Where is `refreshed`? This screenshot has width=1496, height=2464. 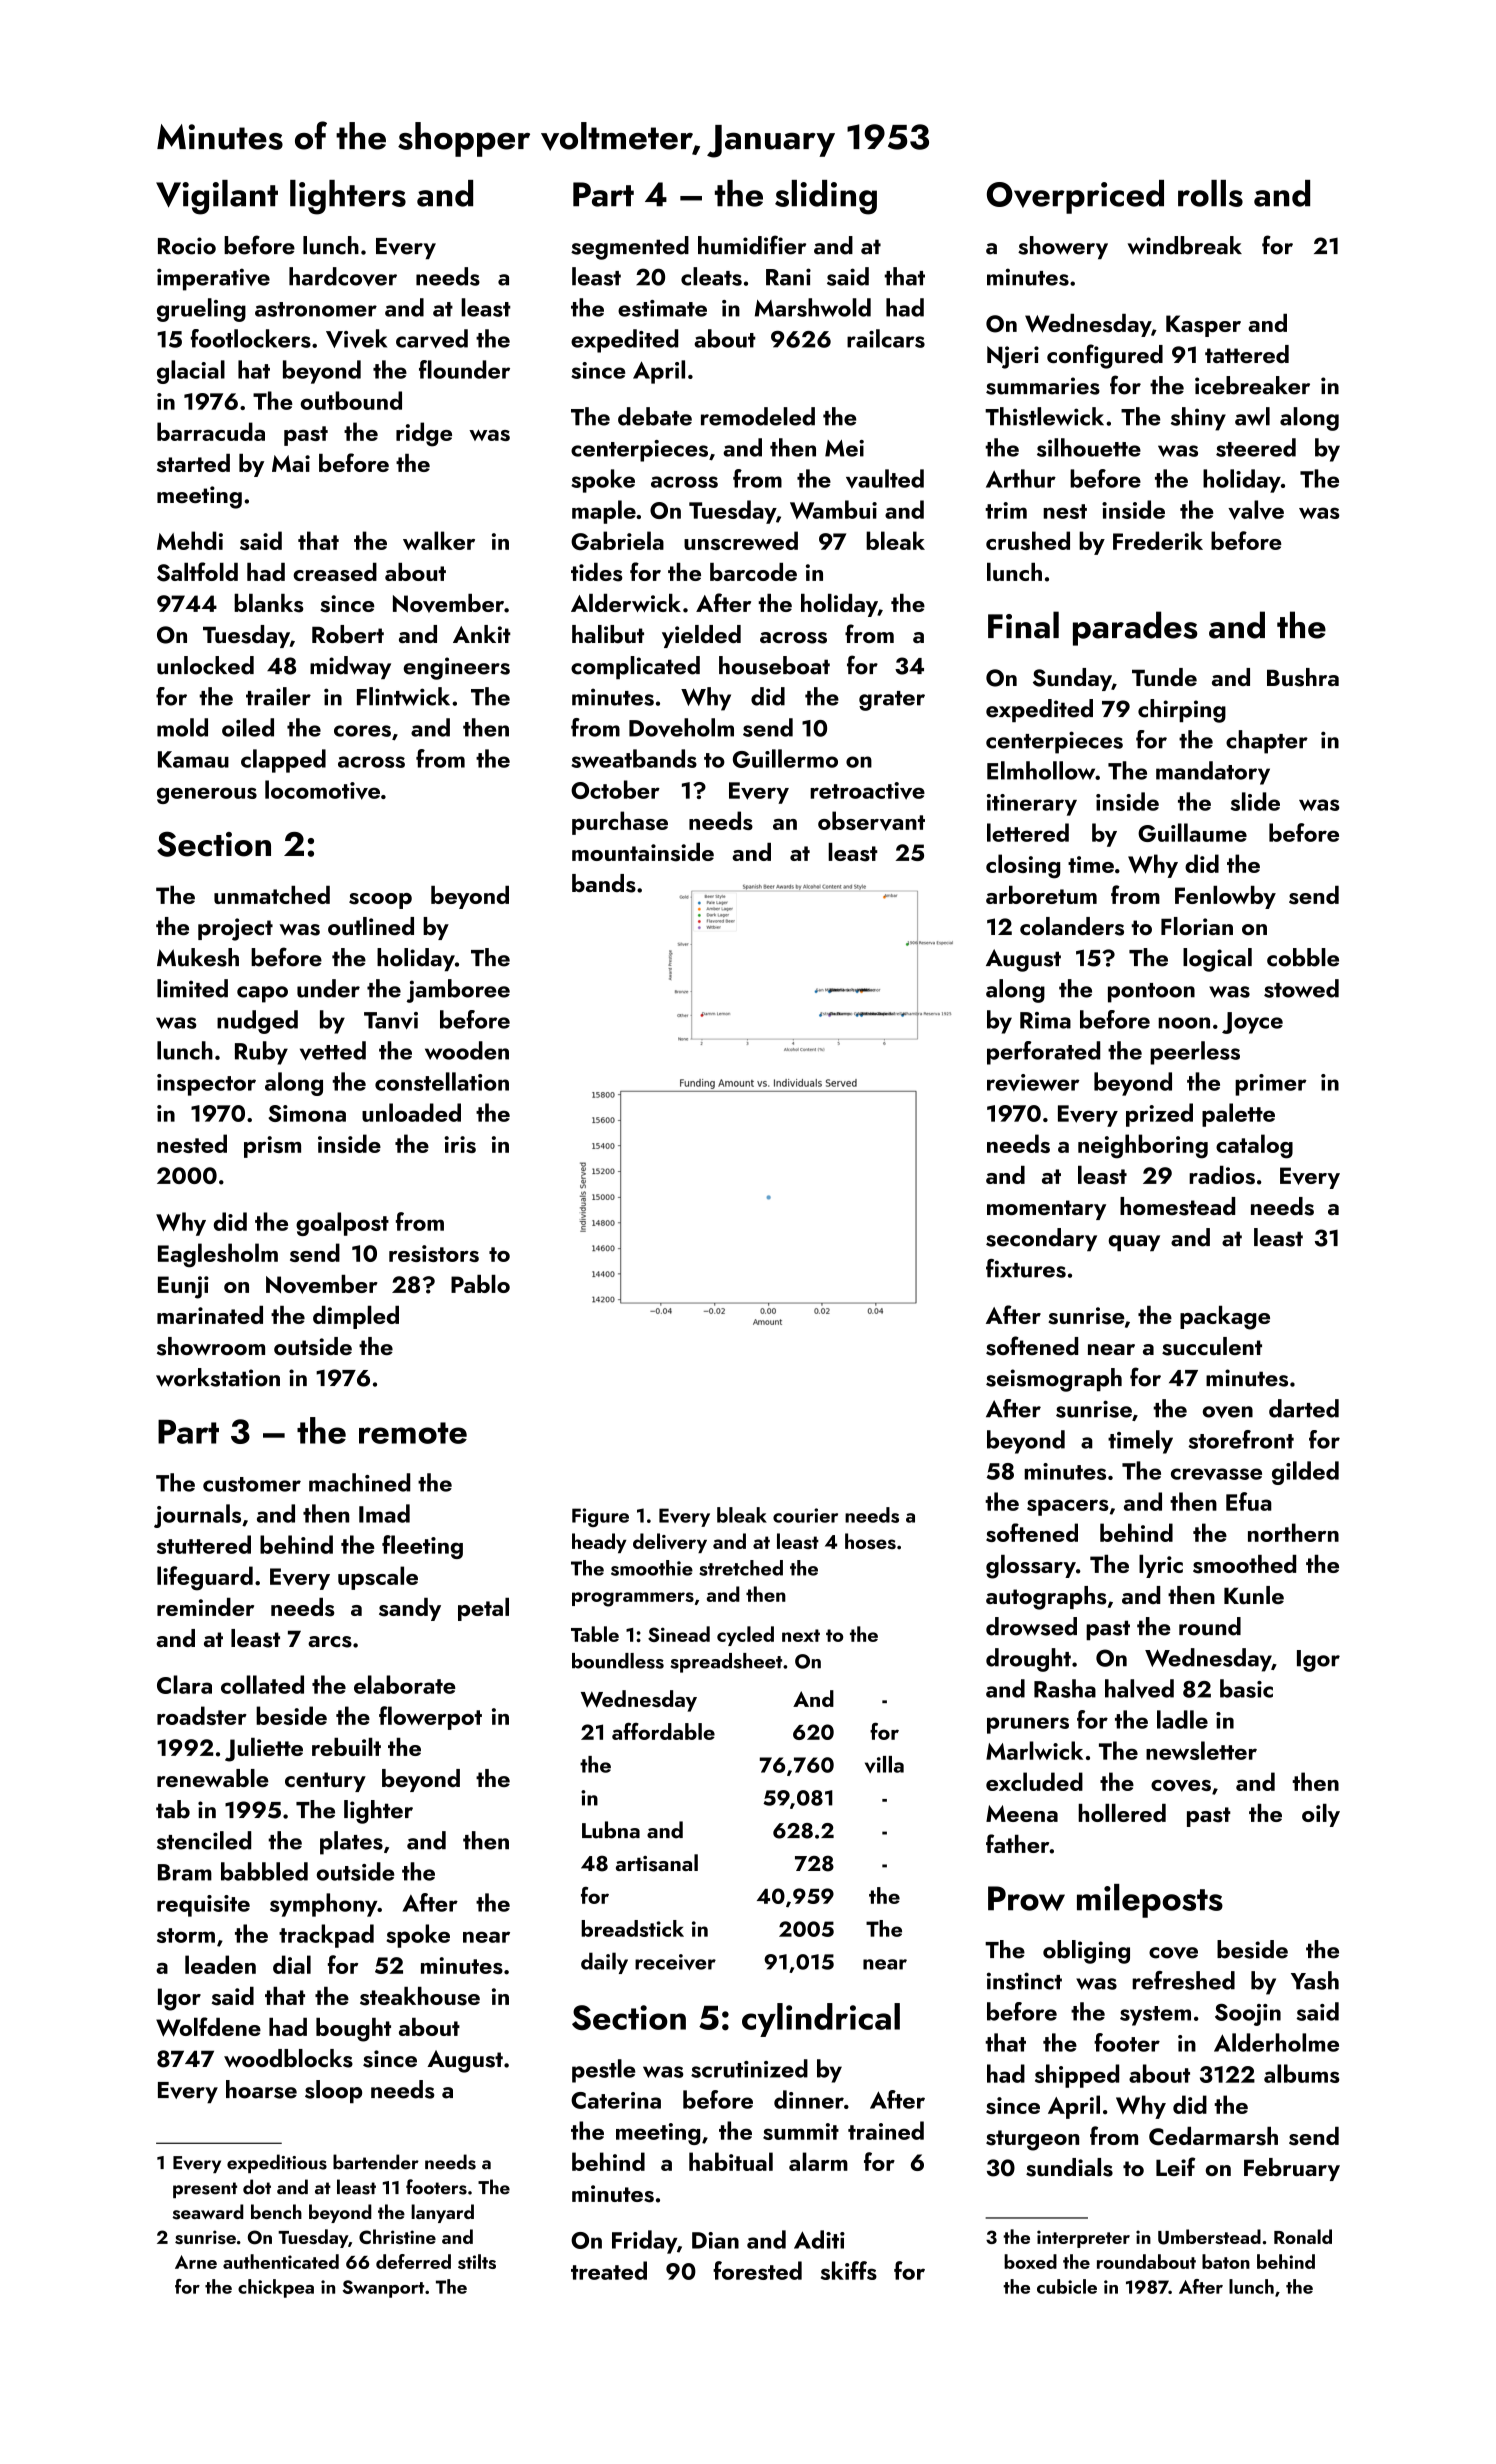 refreshed is located at coordinates (1183, 1980).
